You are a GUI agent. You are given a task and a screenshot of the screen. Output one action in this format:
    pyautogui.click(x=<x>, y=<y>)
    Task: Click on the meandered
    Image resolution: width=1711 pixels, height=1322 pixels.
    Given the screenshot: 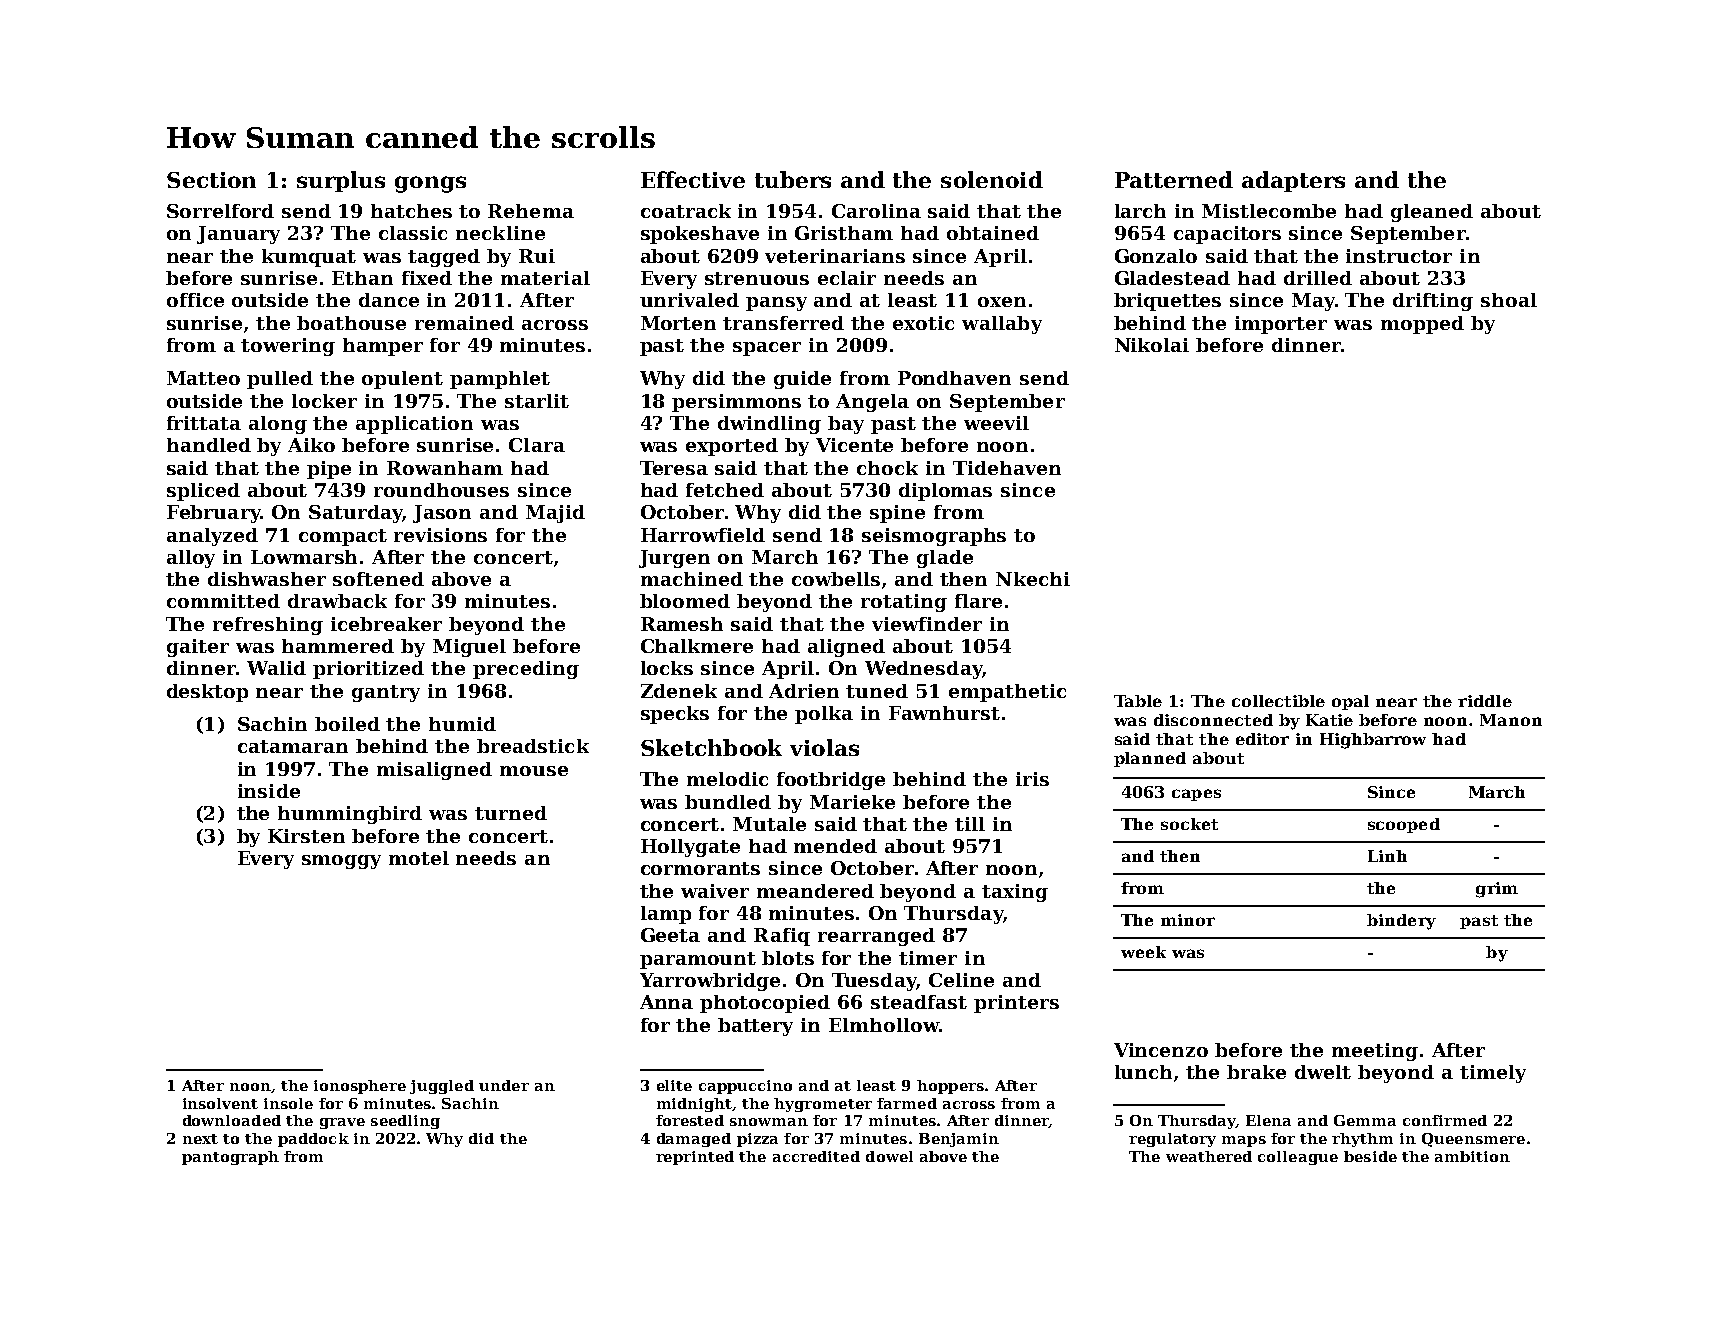 What is the action you would take?
    pyautogui.click(x=815, y=891)
